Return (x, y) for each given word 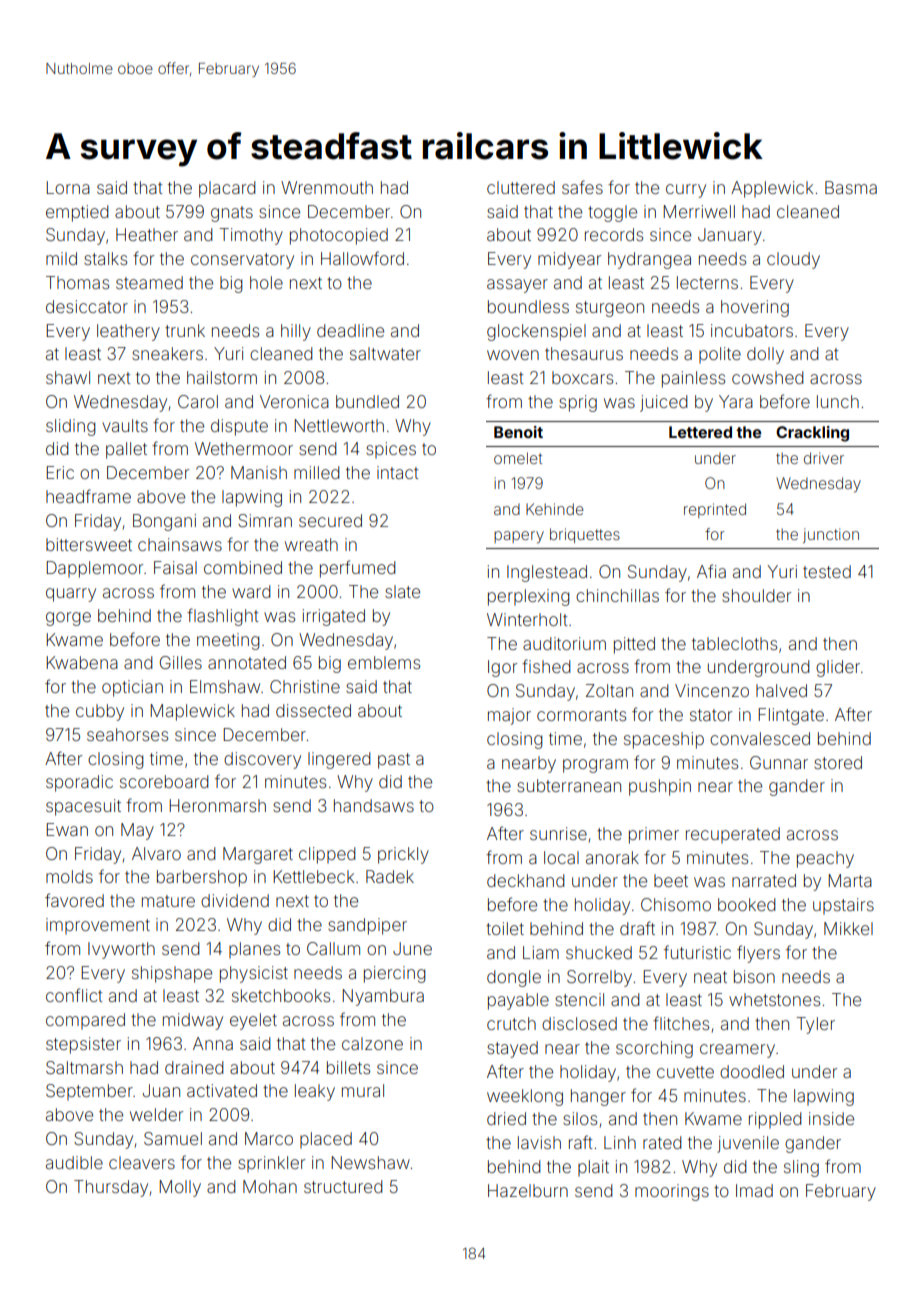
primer (654, 835)
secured (330, 520)
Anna (213, 1043)
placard (227, 189)
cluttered (521, 187)
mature (168, 901)
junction (831, 535)
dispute (239, 427)
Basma (851, 187)
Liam (541, 952)
